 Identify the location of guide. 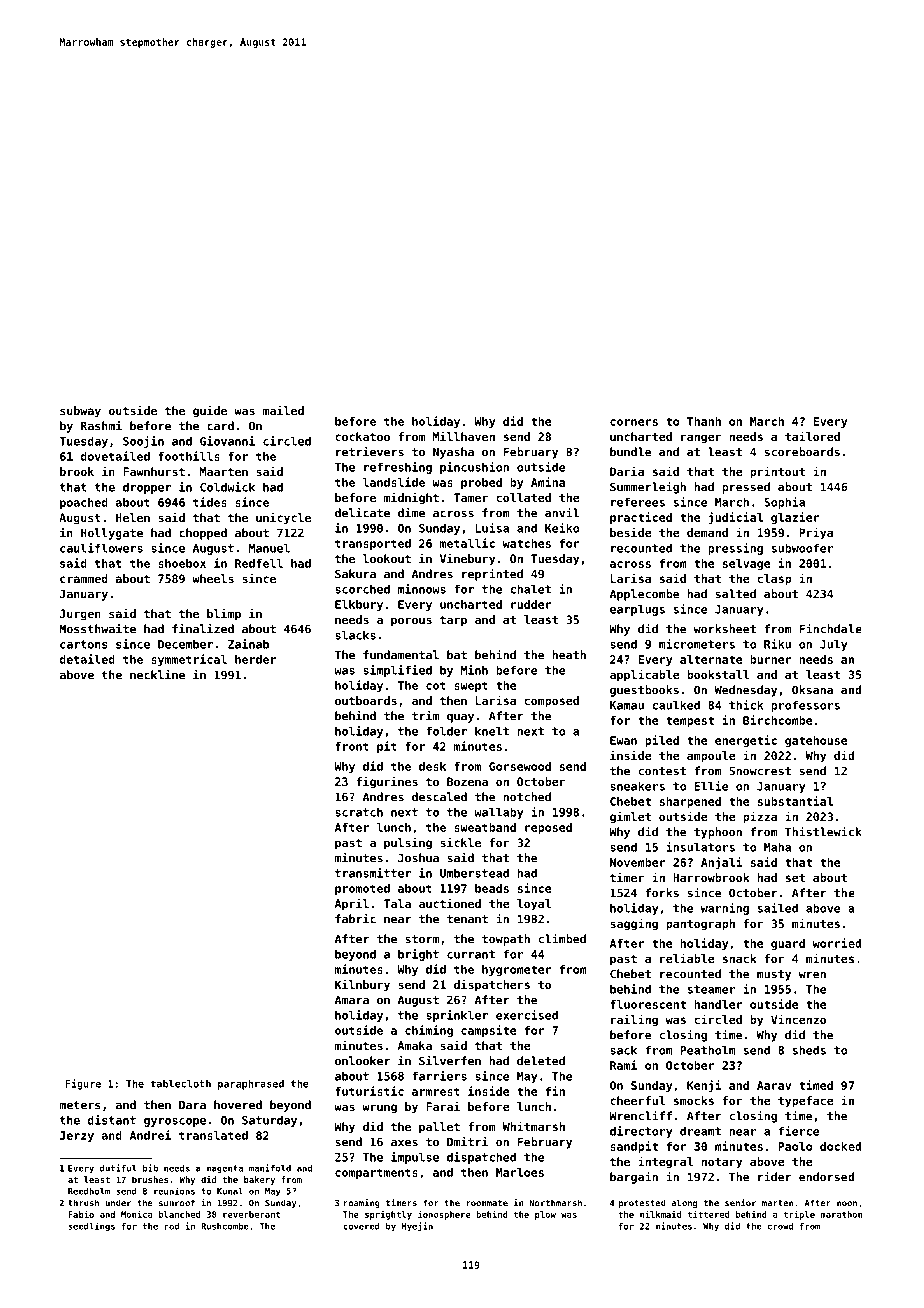
(210, 411).
